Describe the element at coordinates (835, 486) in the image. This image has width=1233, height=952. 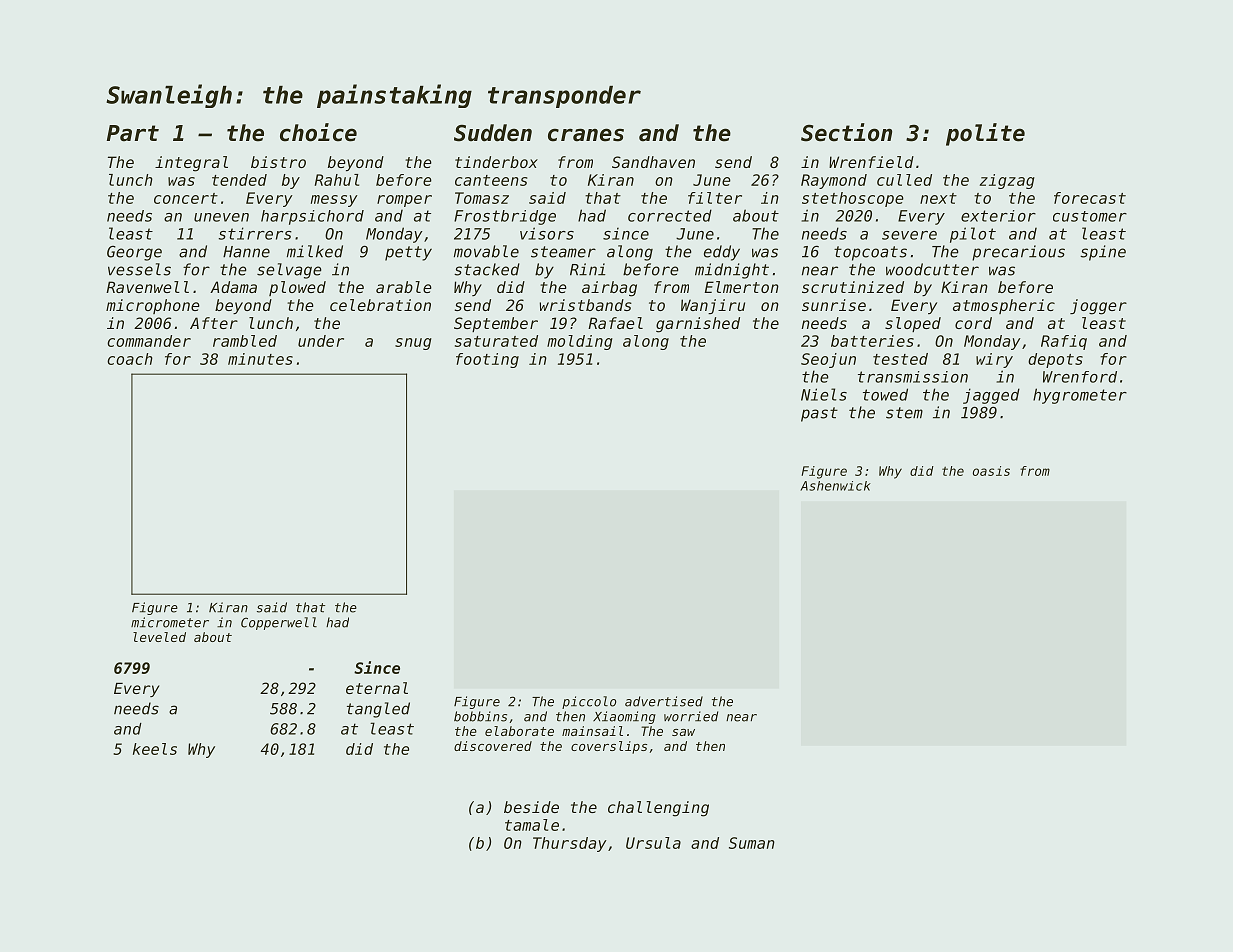
I see `Ashenwick` at that location.
